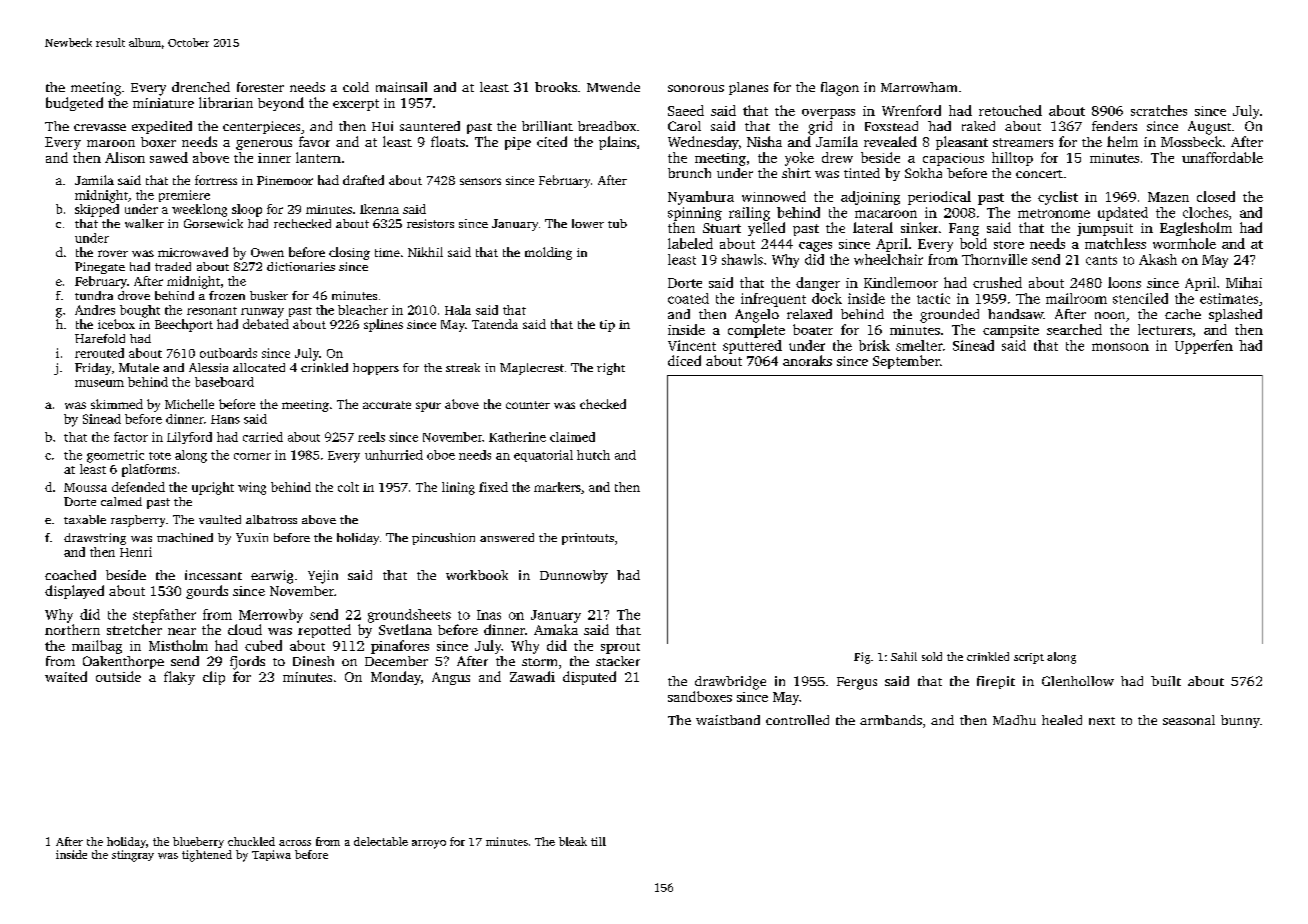 The height and width of the page is (924, 1308). I want to click on stingray, so click(133, 856).
